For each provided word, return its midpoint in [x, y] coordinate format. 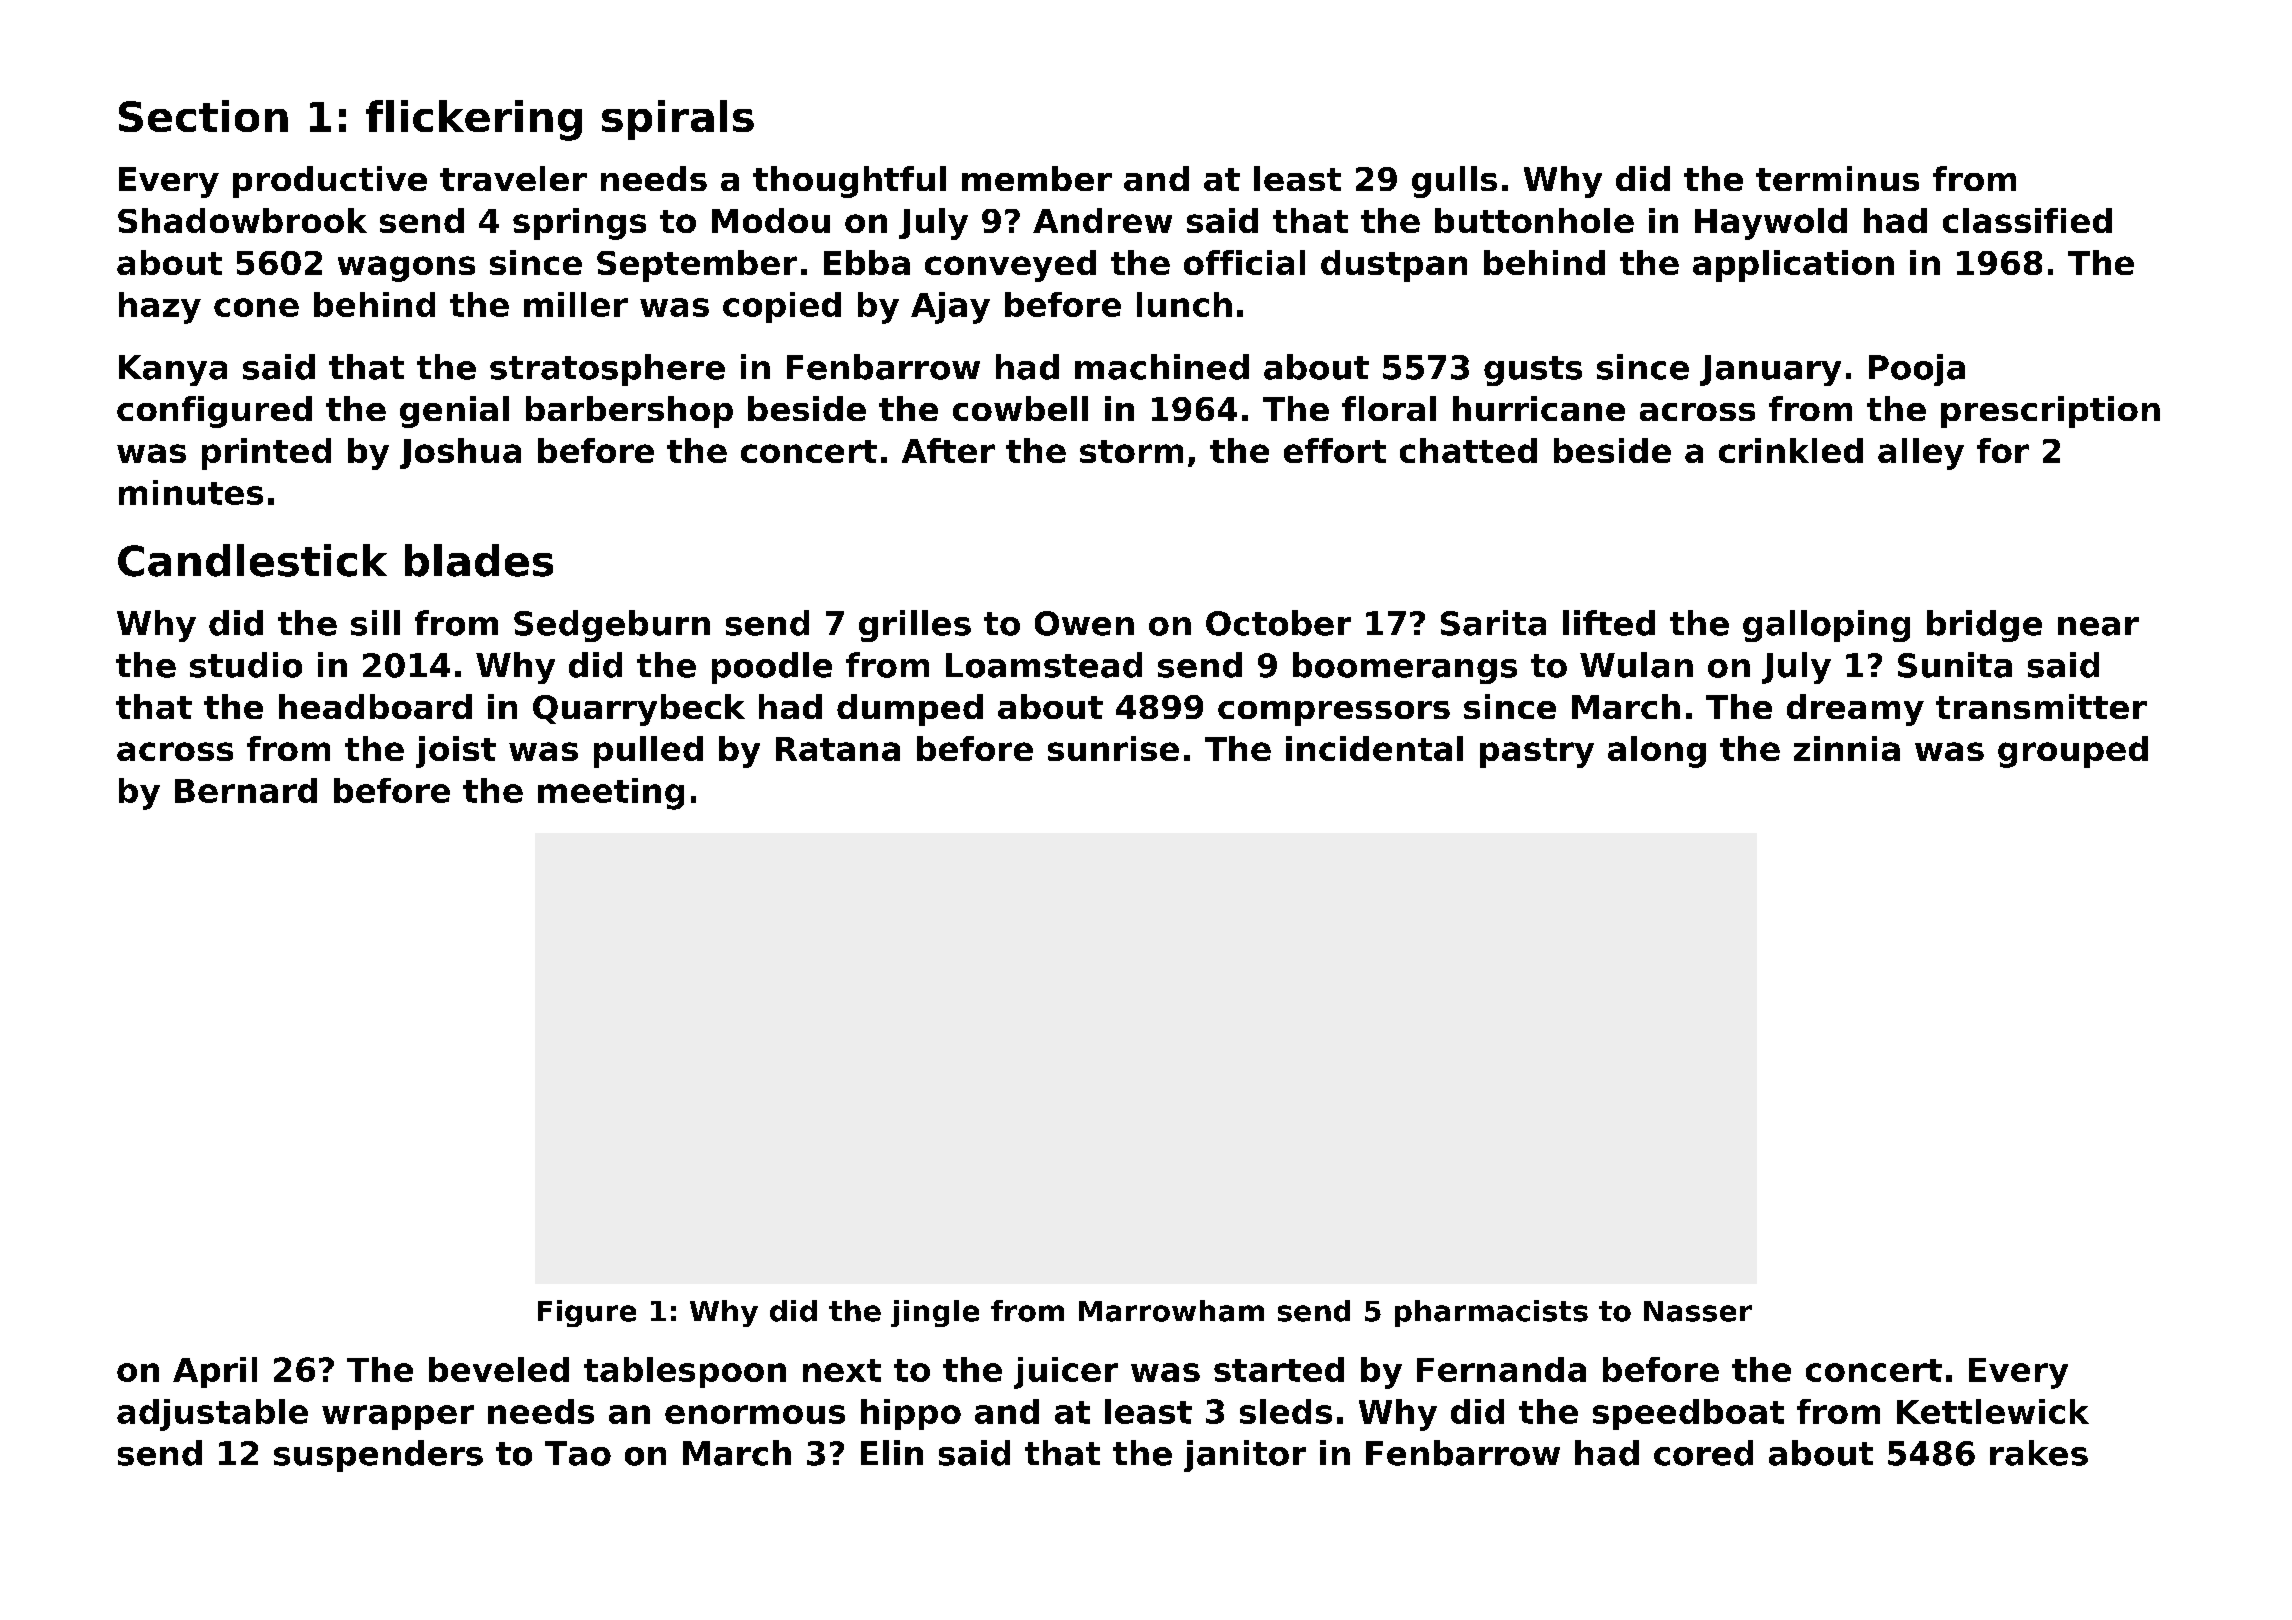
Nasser [1698, 1311]
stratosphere [607, 370]
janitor [1245, 1456]
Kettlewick [1993, 1411]
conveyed [1010, 266]
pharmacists [1491, 1313]
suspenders [378, 1456]
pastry [1537, 753]
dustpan [1394, 266]
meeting [611, 794]
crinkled [1791, 450]
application [1793, 266]
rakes [2039, 1453]
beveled [499, 1369]
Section [203, 116]
